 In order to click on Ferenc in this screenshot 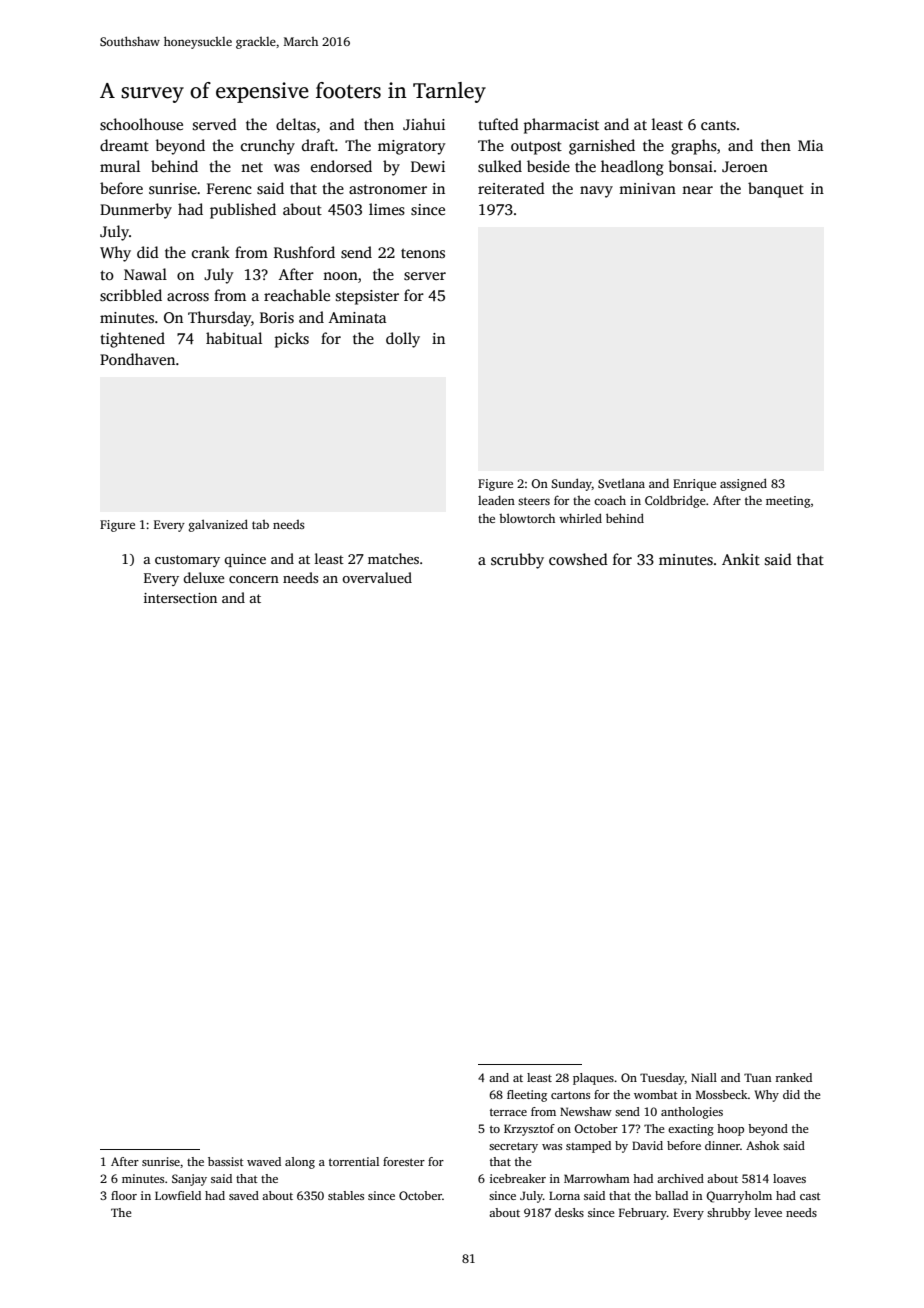, I will do `click(229, 188)`.
